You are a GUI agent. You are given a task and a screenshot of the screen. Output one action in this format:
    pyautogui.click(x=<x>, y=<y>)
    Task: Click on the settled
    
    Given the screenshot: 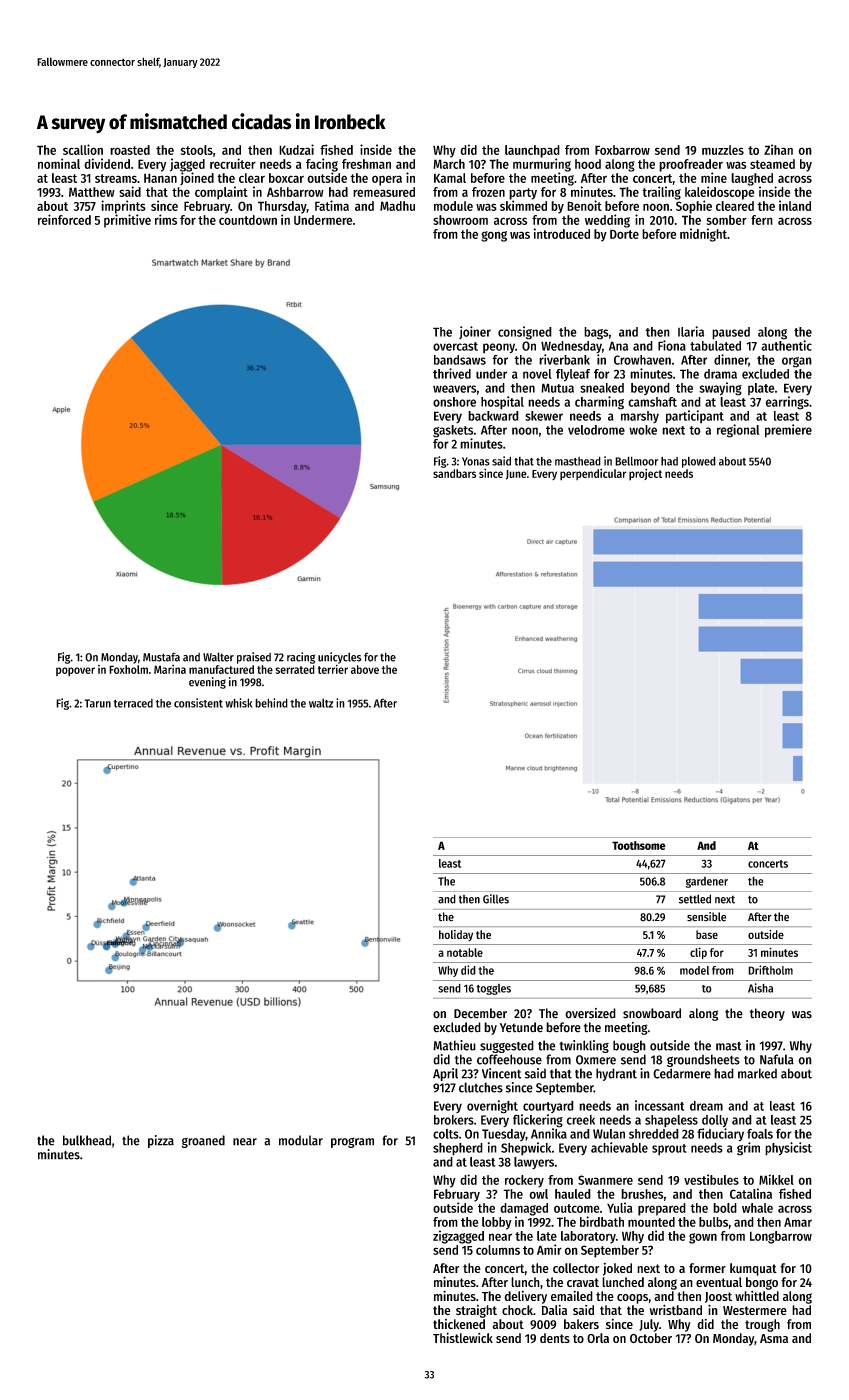 What is the action you would take?
    pyautogui.click(x=695, y=899)
